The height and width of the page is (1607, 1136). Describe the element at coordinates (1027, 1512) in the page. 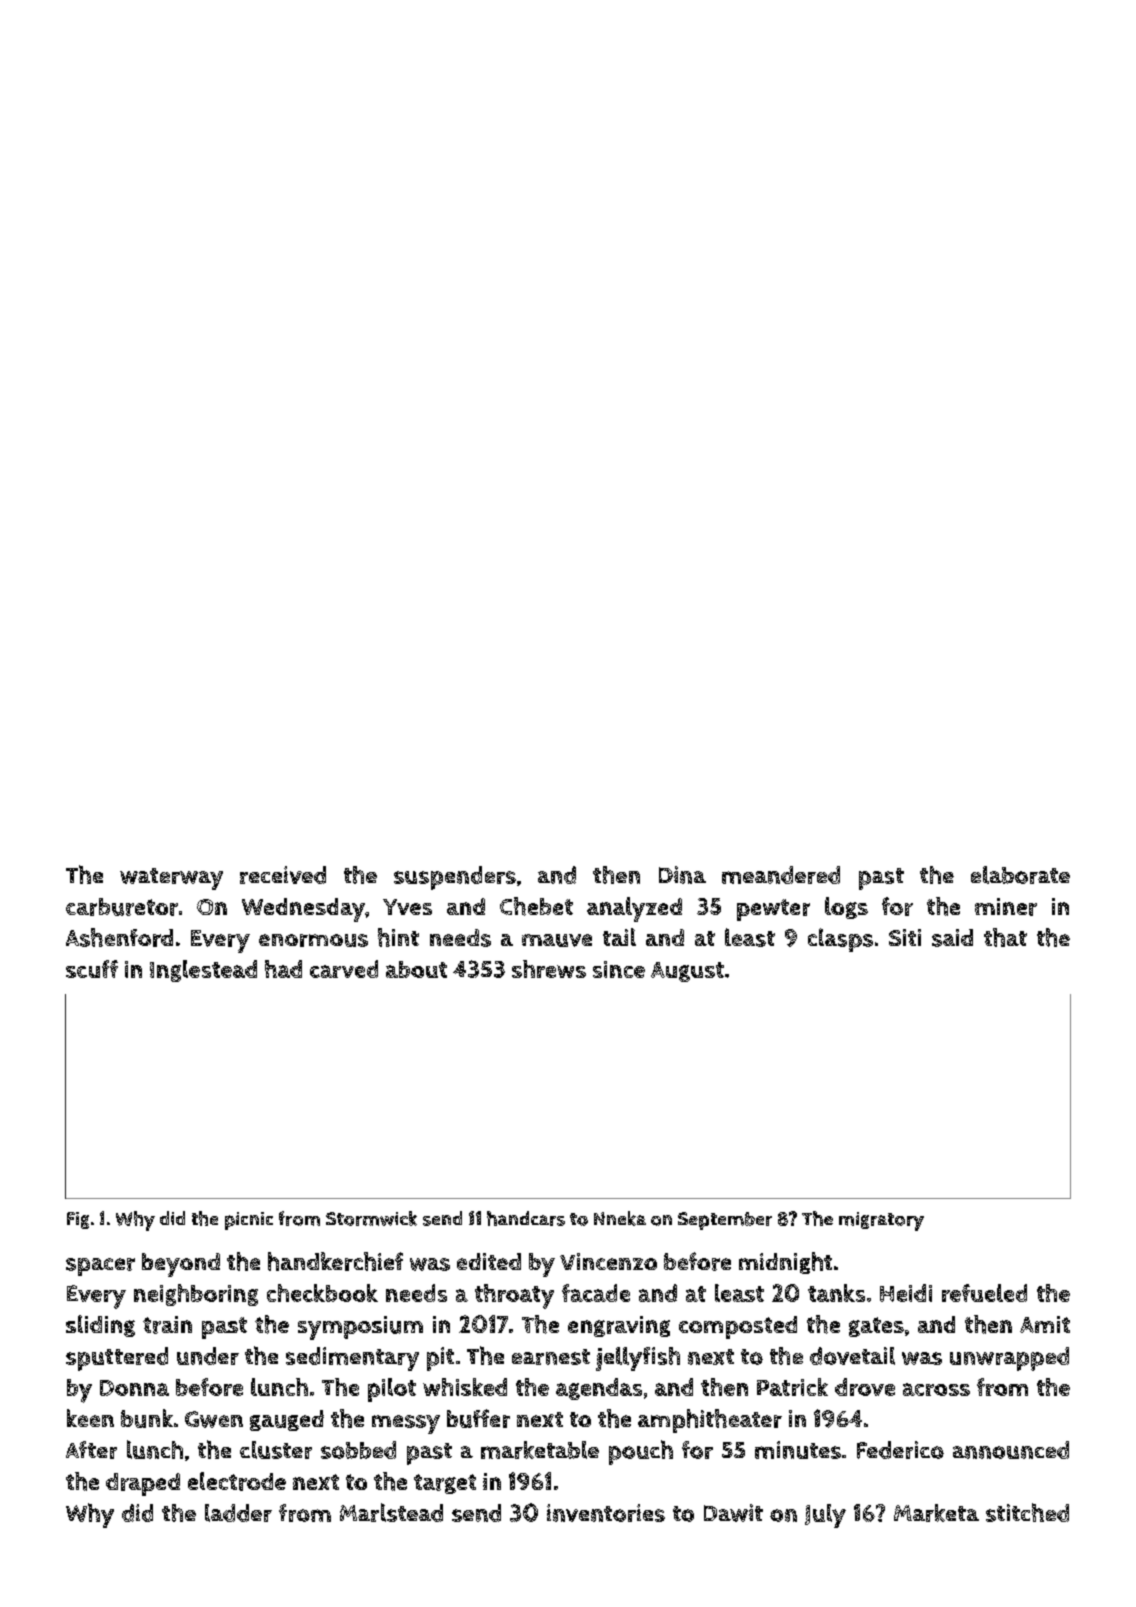

I see `stitched` at that location.
